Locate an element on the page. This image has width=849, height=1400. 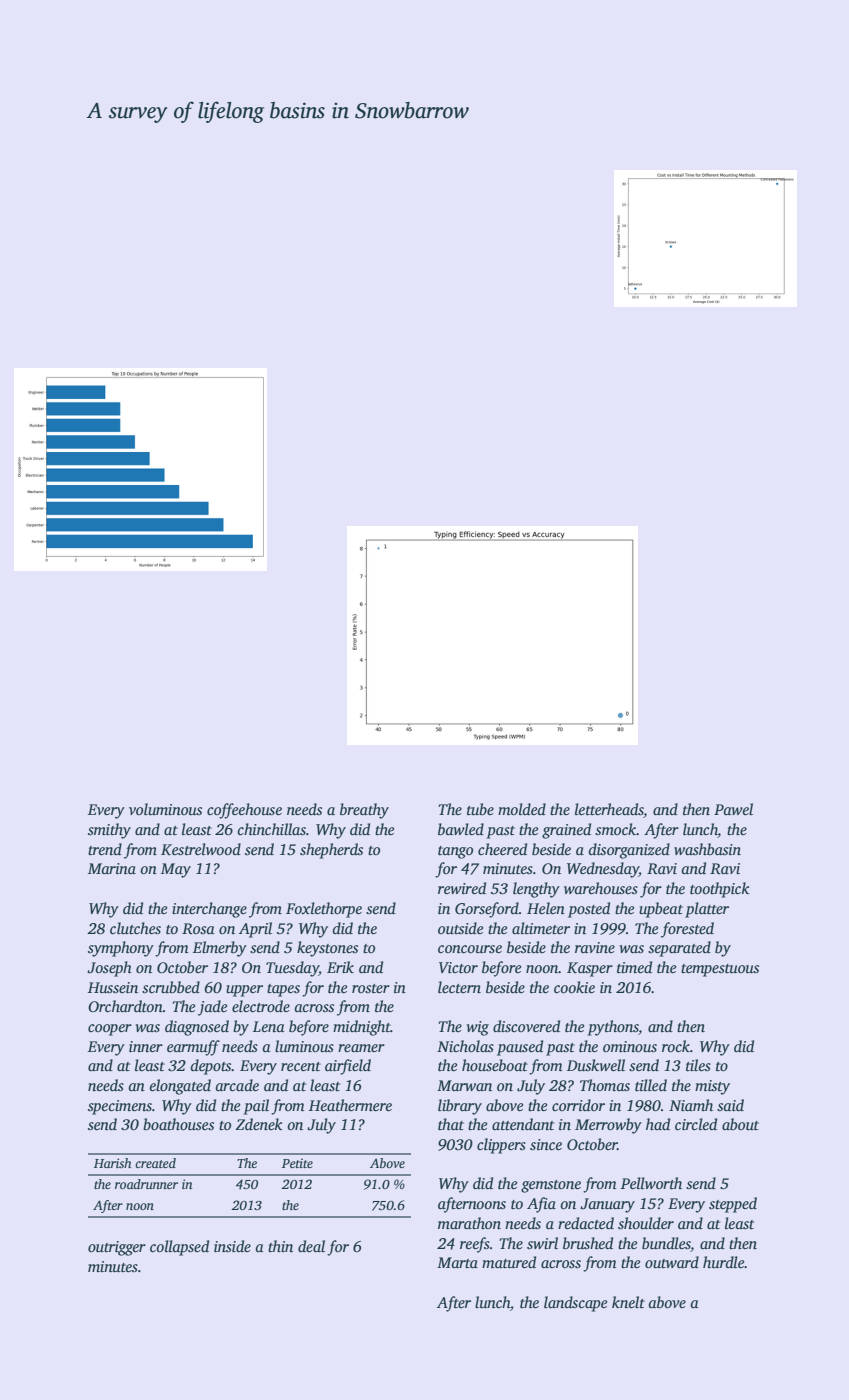
roster is located at coordinates (371, 988).
